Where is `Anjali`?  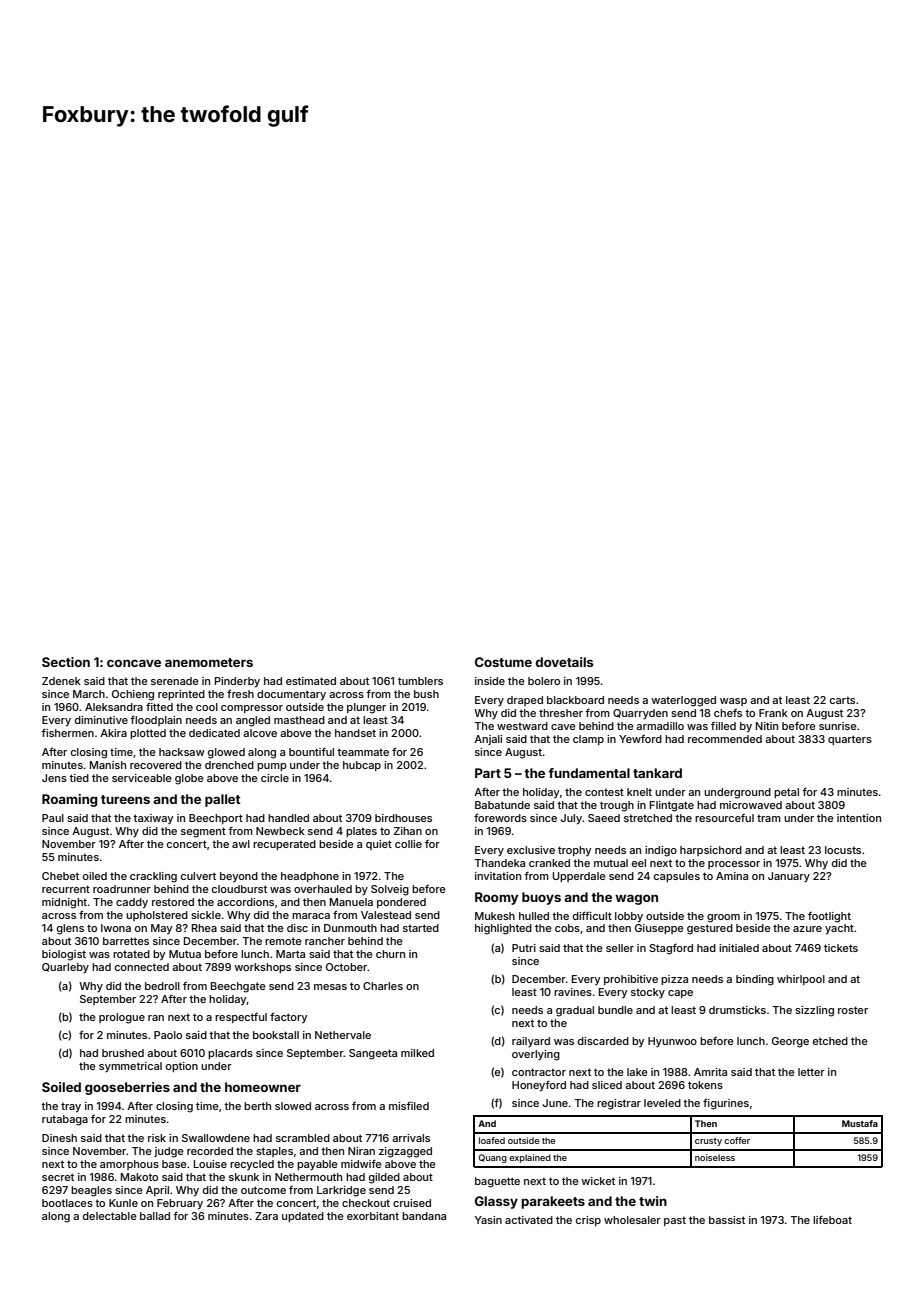
Anjali is located at coordinates (488, 740).
